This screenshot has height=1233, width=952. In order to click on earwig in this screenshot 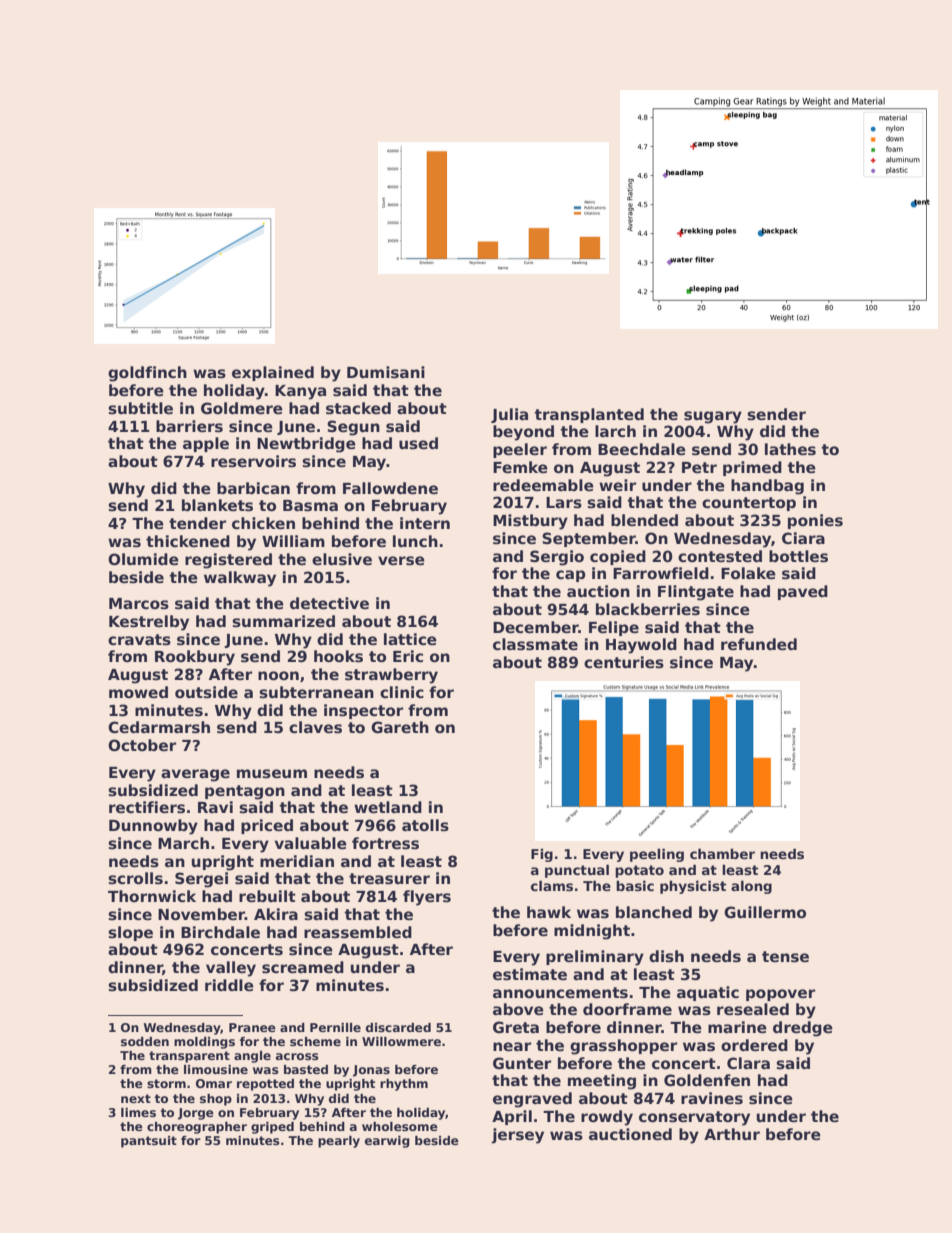, I will do `click(387, 1142)`.
